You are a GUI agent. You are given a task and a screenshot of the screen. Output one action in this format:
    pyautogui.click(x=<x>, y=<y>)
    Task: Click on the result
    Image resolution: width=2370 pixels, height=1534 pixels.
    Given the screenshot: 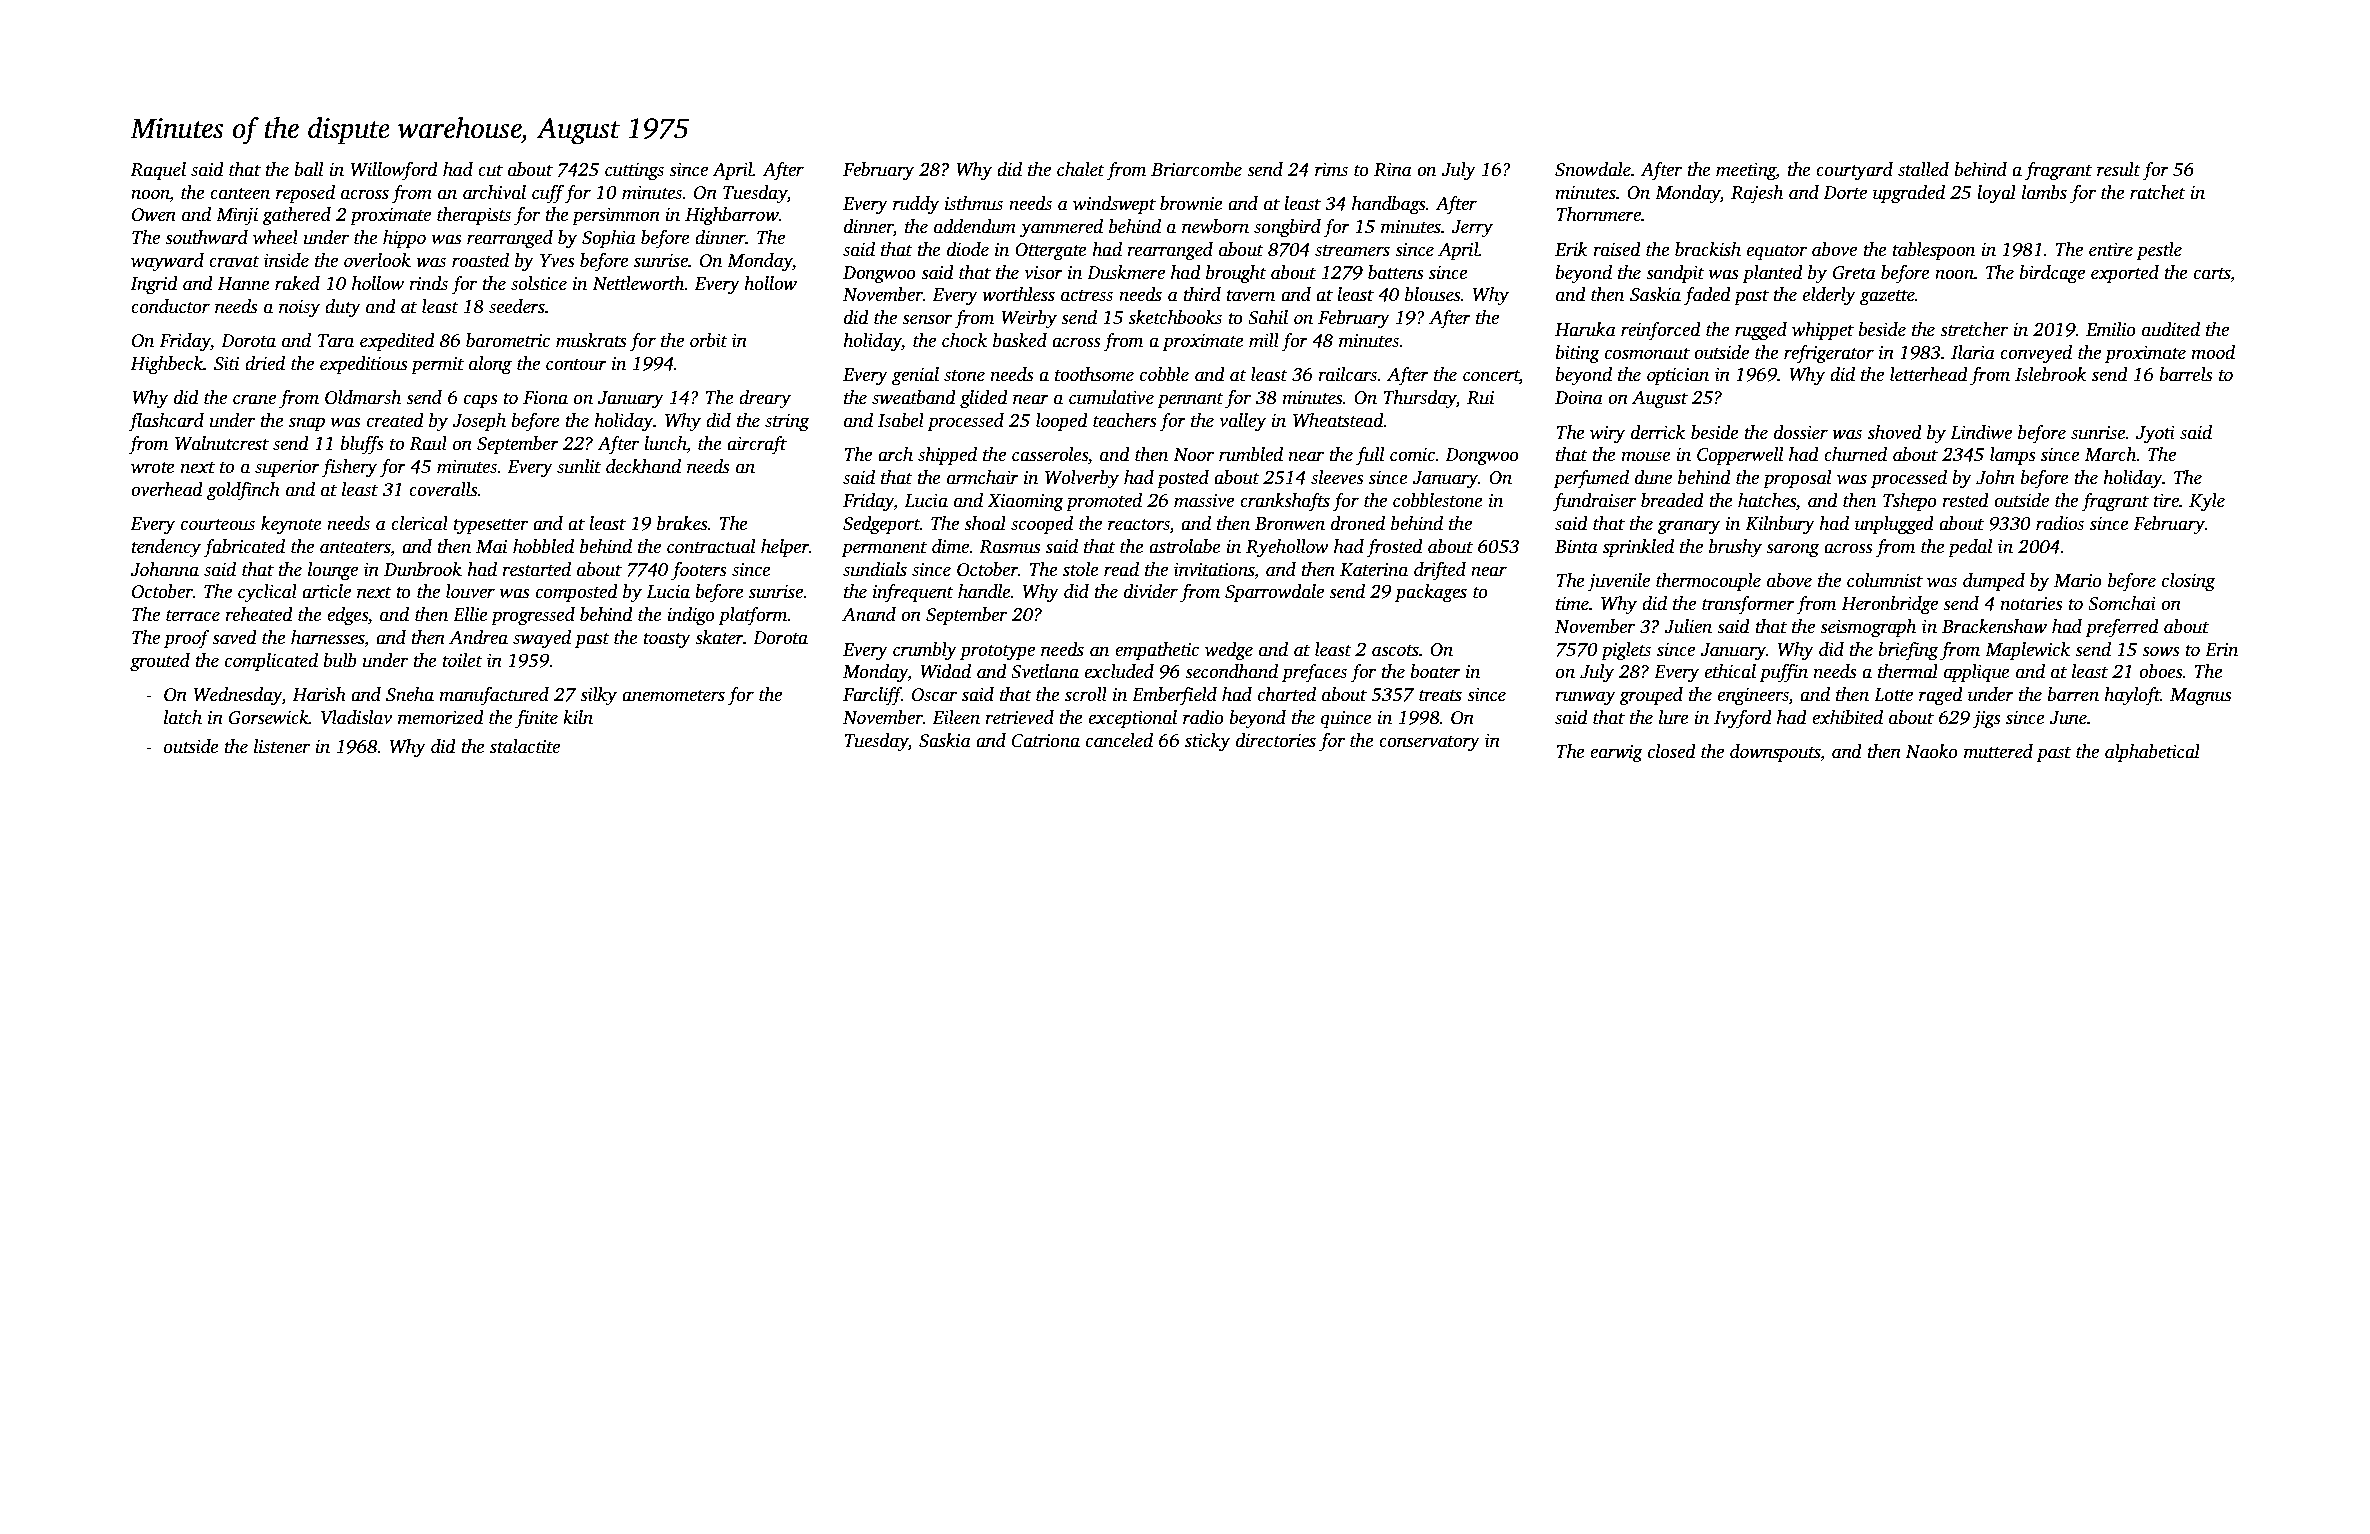 What is the action you would take?
    pyautogui.click(x=2119, y=169)
